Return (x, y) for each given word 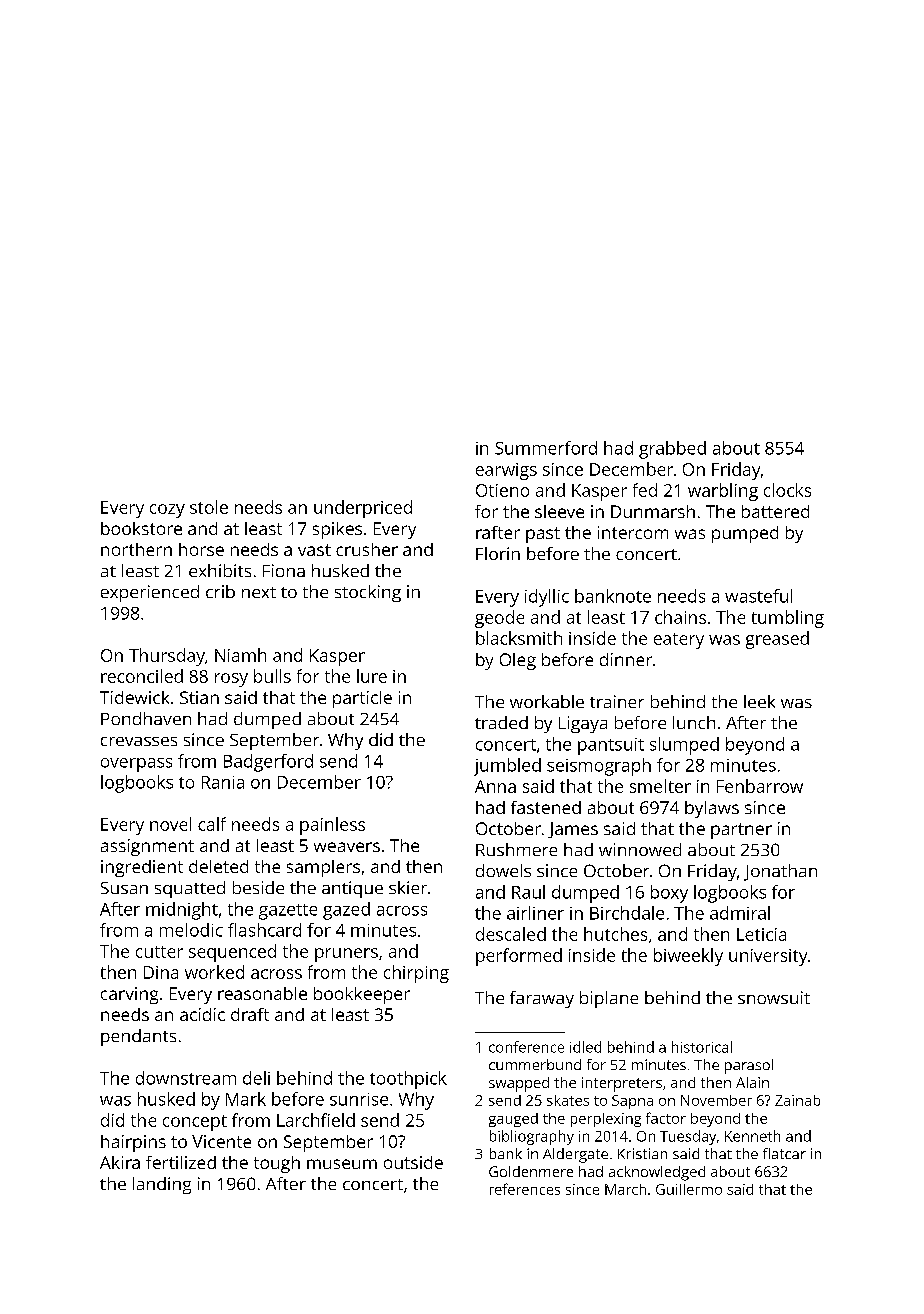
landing (162, 1185)
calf (212, 824)
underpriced (363, 509)
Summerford (546, 448)
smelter (660, 786)
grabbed (672, 450)
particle (362, 699)
